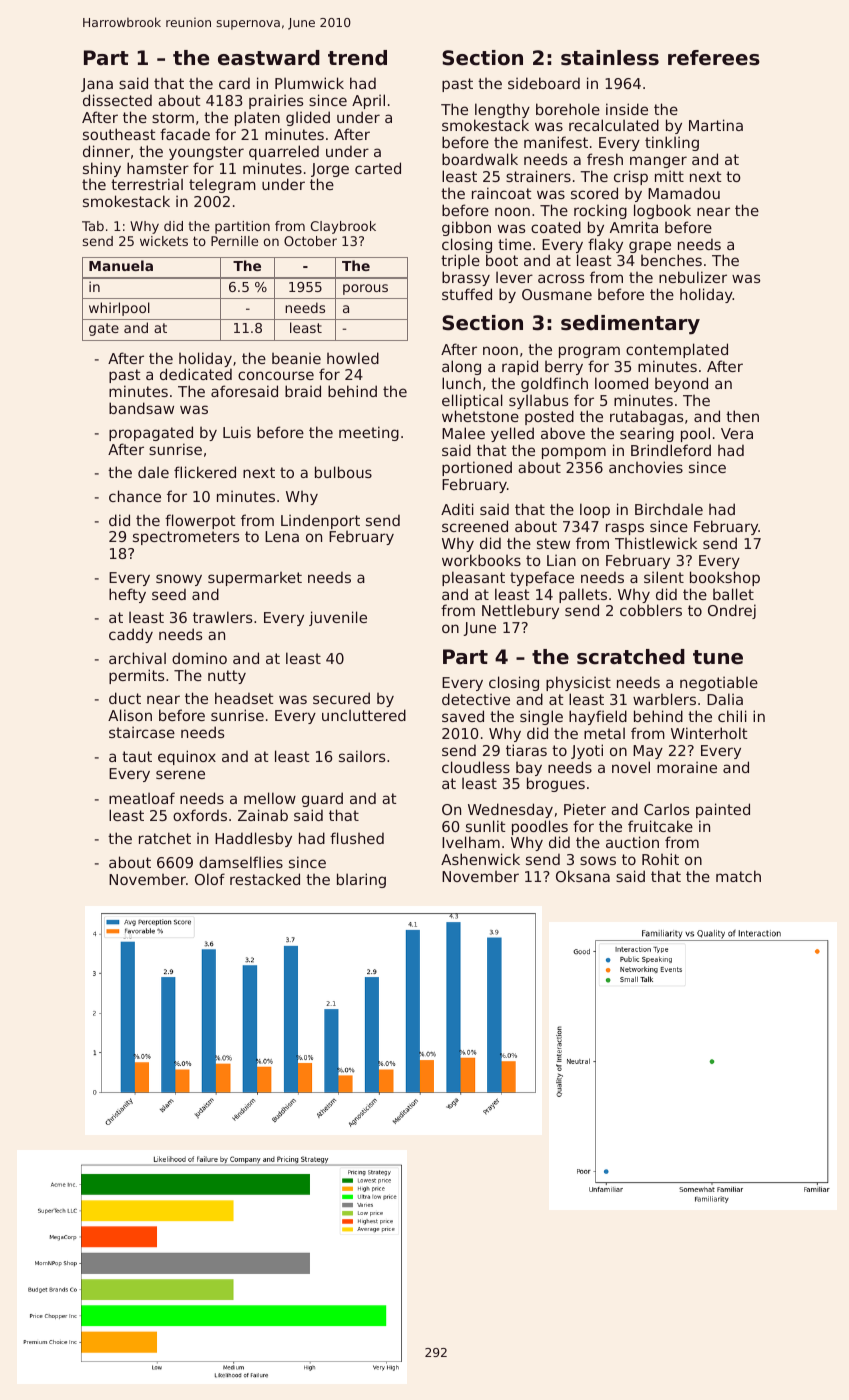 The image size is (849, 1400). What do you see at coordinates (714, 58) in the screenshot?
I see `referees` at bounding box center [714, 58].
